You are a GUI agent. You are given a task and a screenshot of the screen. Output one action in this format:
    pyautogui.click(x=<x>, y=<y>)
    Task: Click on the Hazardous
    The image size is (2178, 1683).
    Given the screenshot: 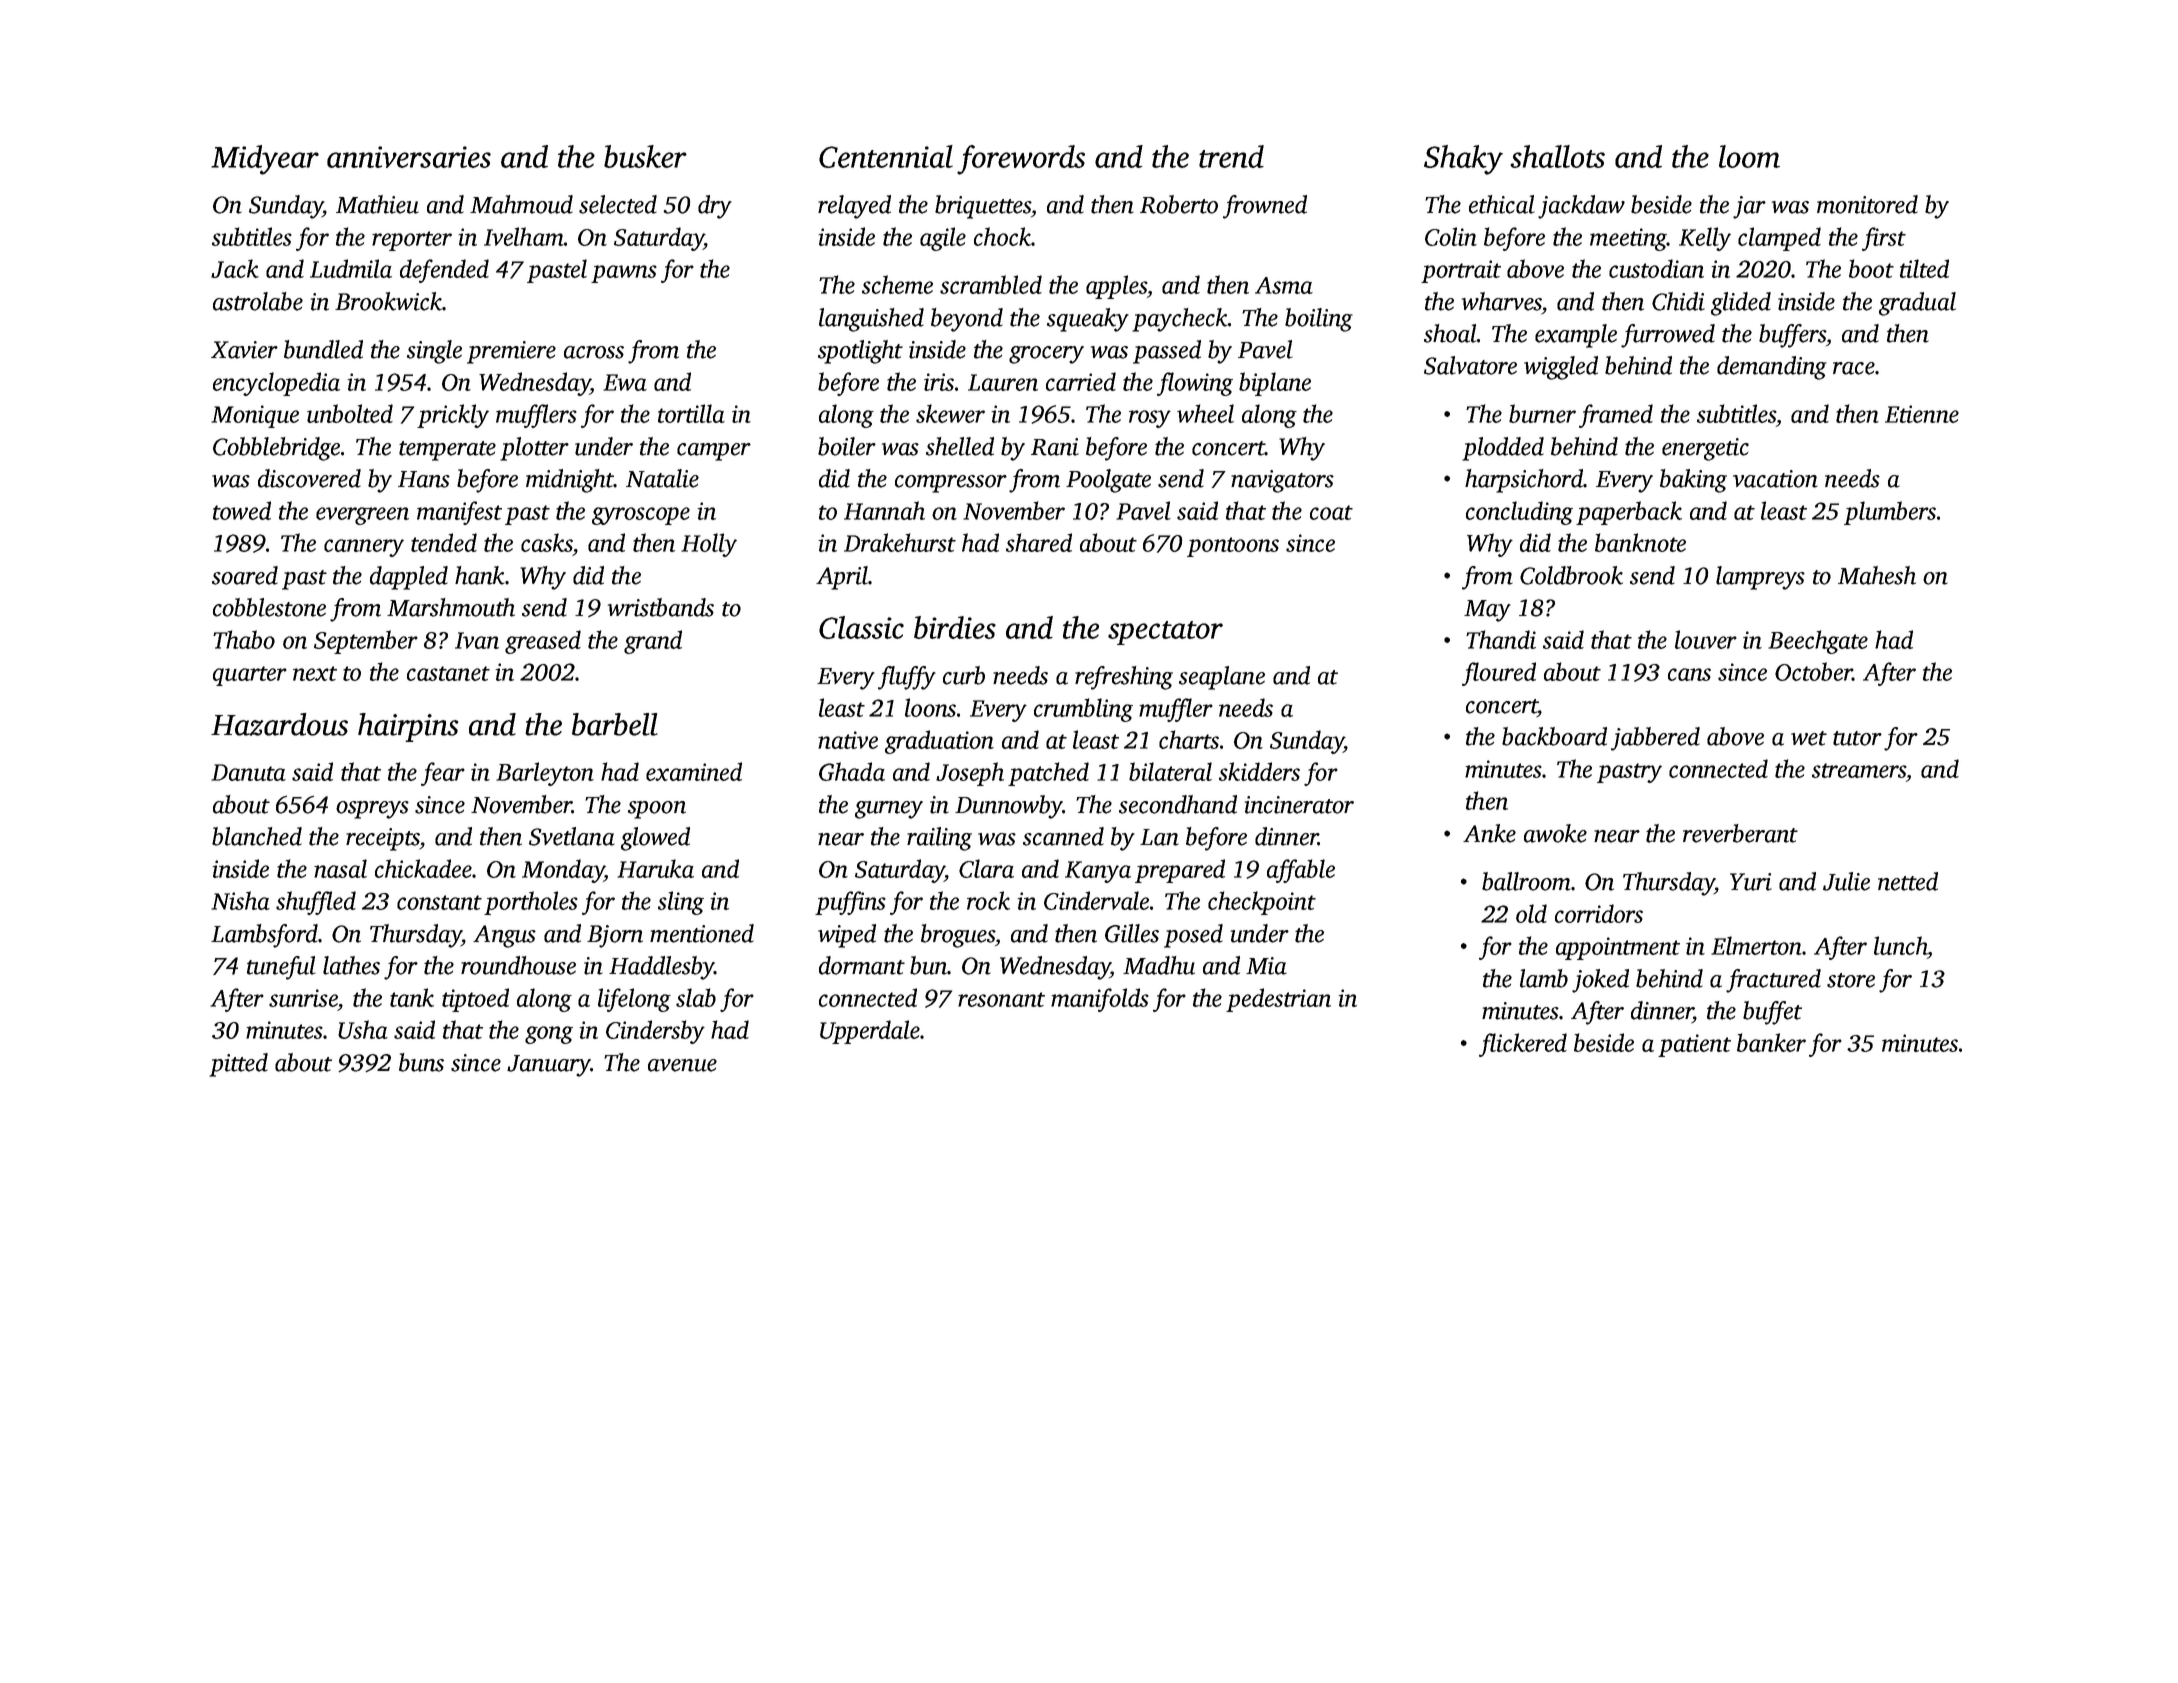 What is the action you would take?
    pyautogui.click(x=279, y=724)
